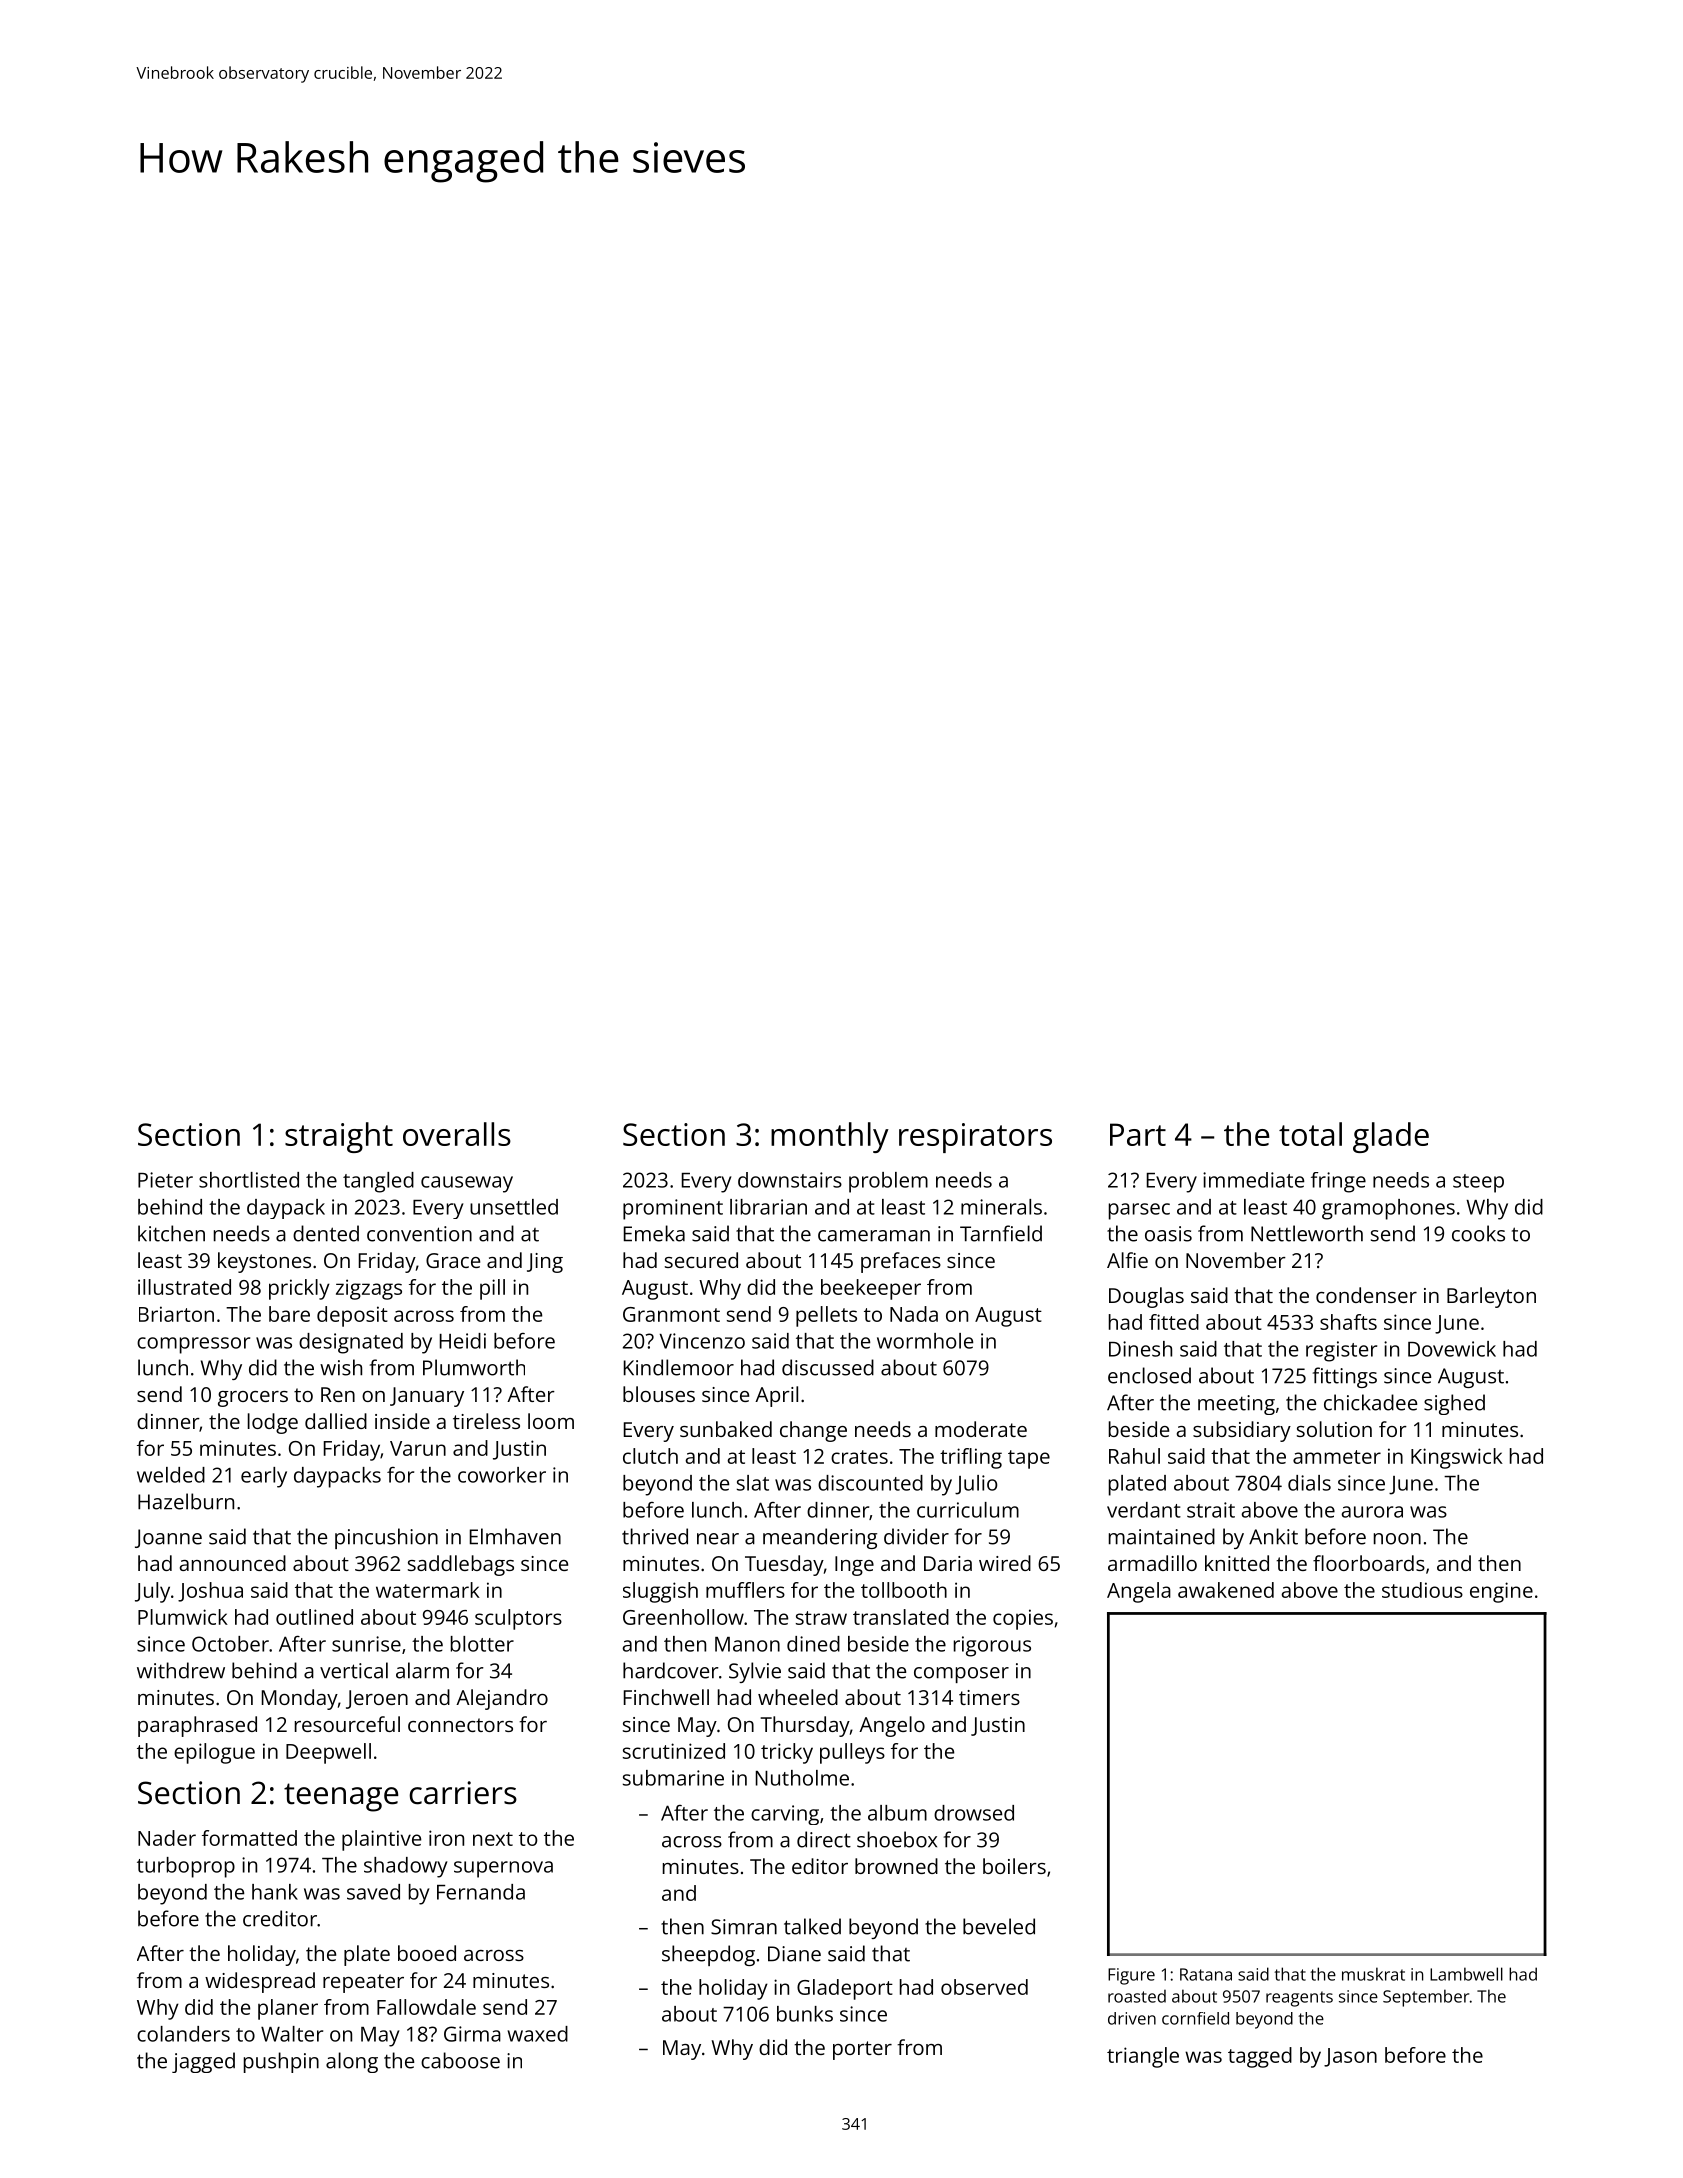  I want to click on monthly, so click(830, 1137).
